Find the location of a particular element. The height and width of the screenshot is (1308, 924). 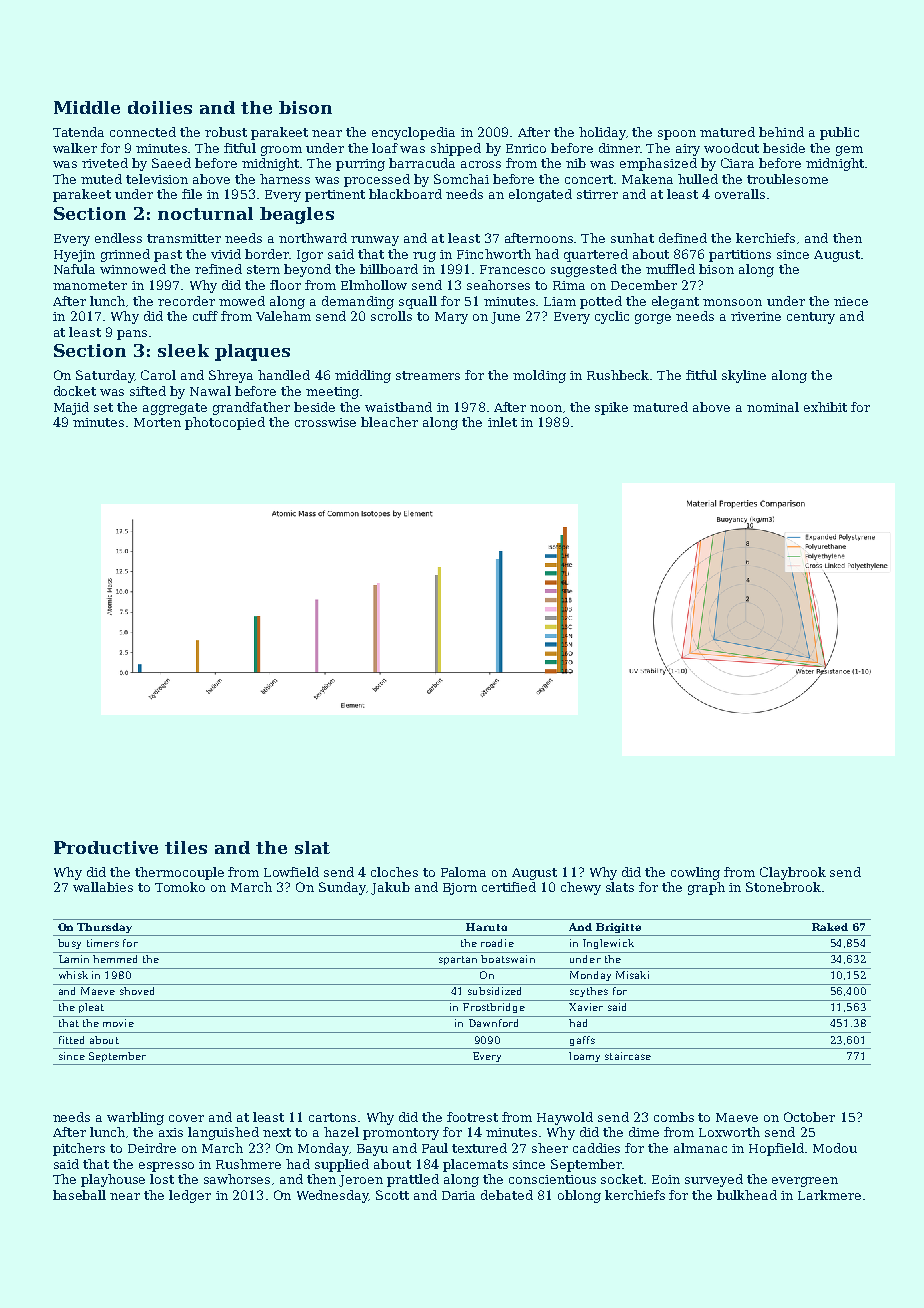

Francesco is located at coordinates (512, 269).
